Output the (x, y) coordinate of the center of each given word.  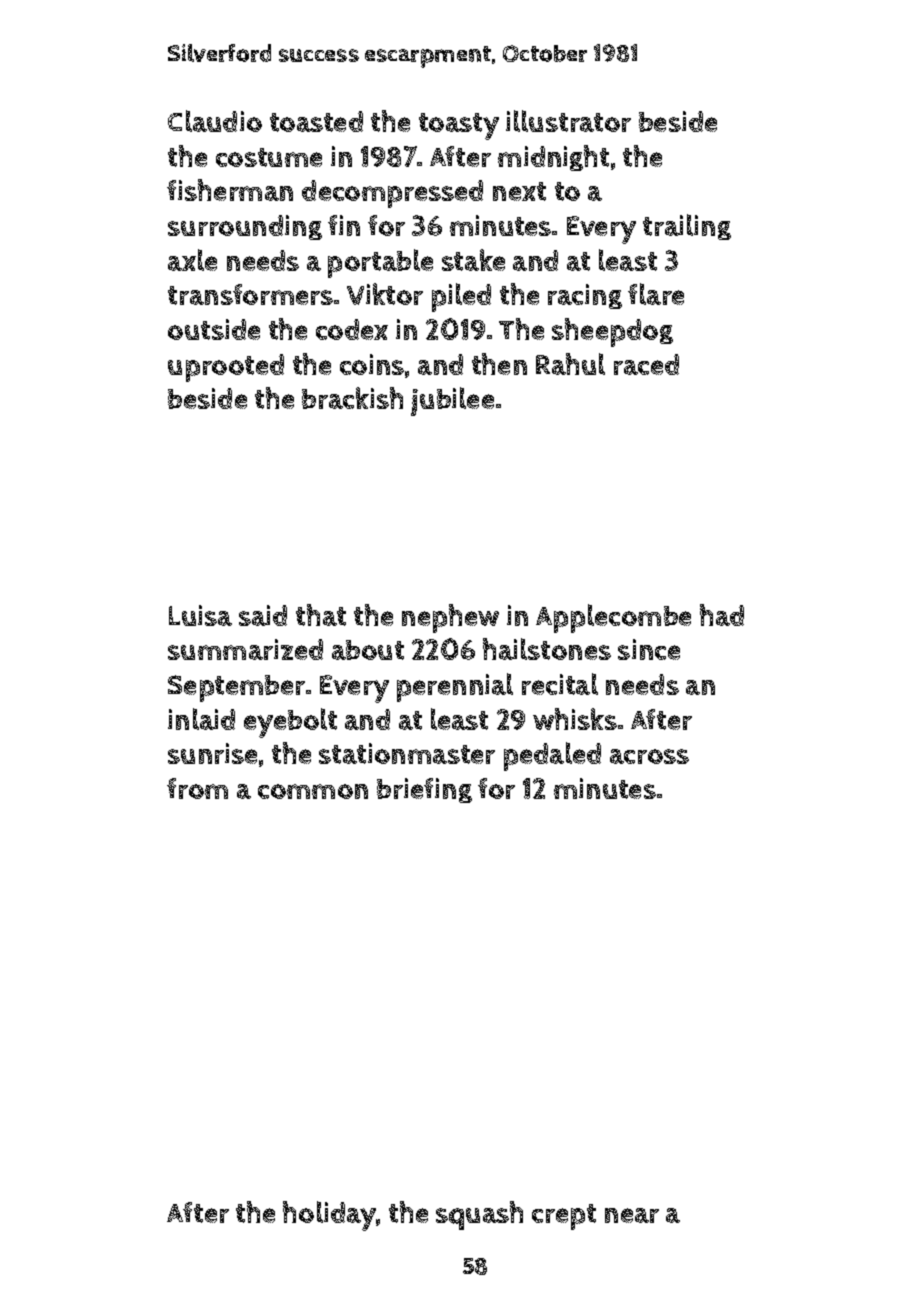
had (722, 615)
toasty (459, 126)
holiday (329, 1216)
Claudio (215, 121)
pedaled (552, 756)
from (197, 788)
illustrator (568, 121)
